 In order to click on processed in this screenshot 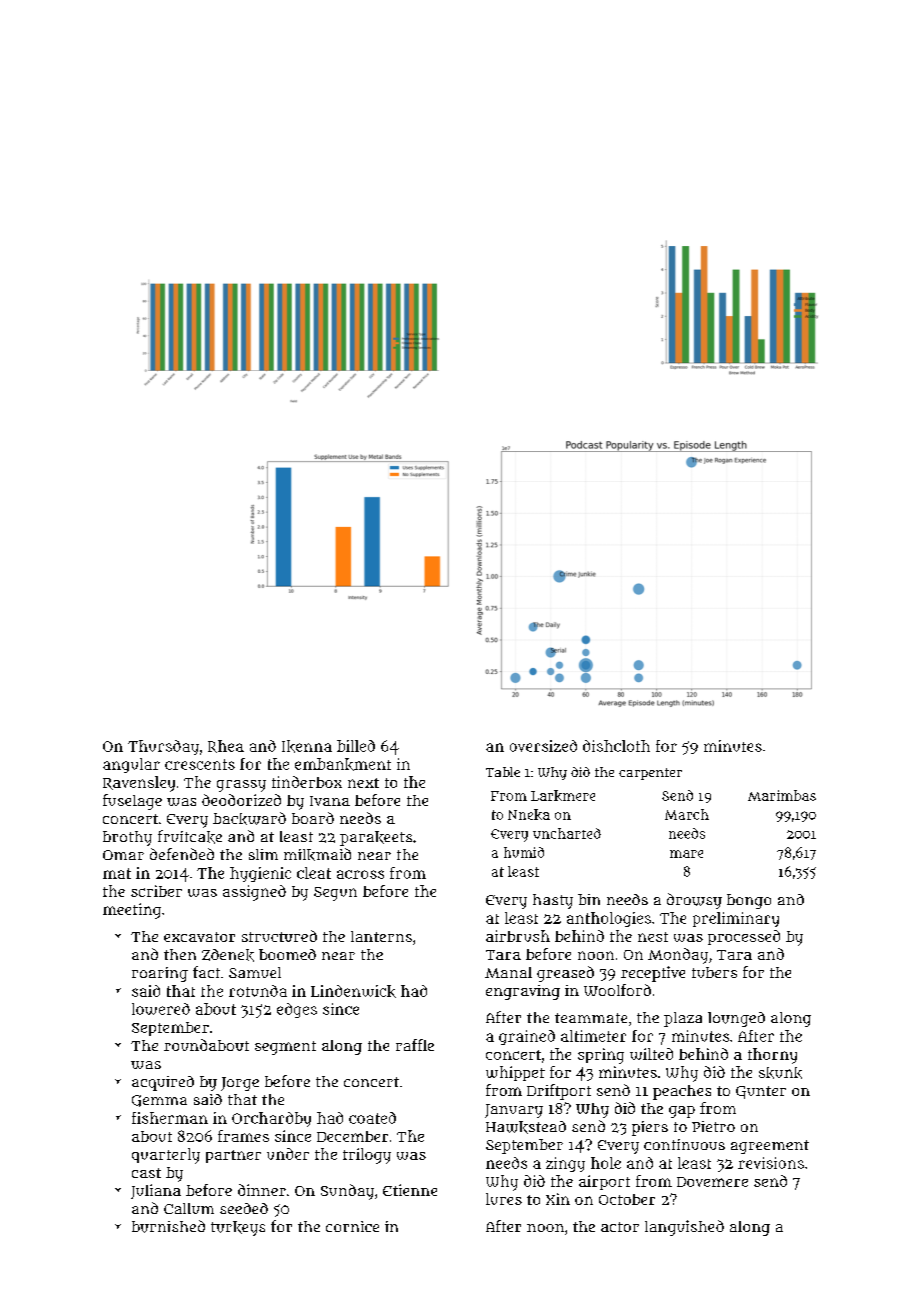, I will do `click(744, 937)`.
